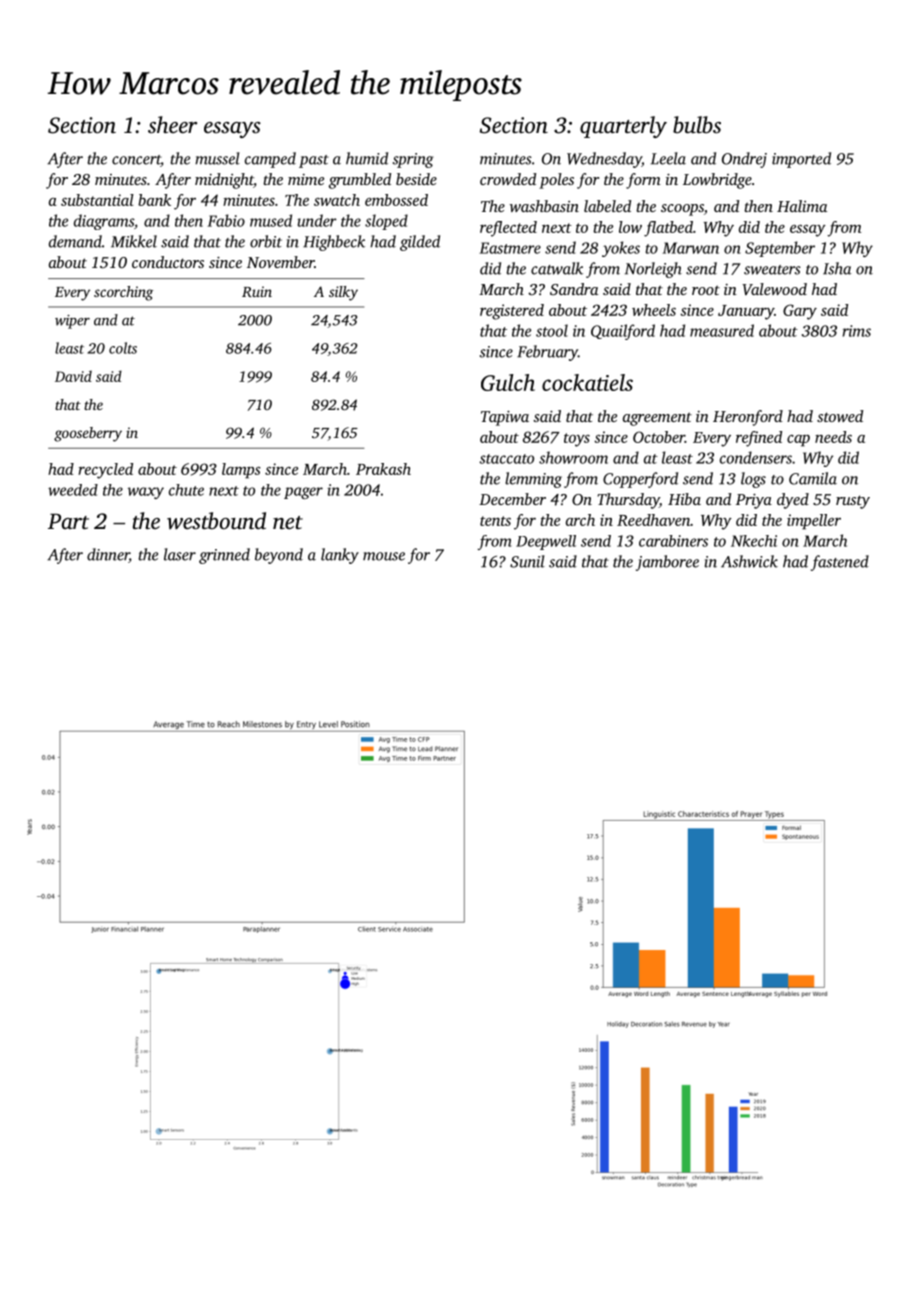  I want to click on Isha, so click(837, 268).
